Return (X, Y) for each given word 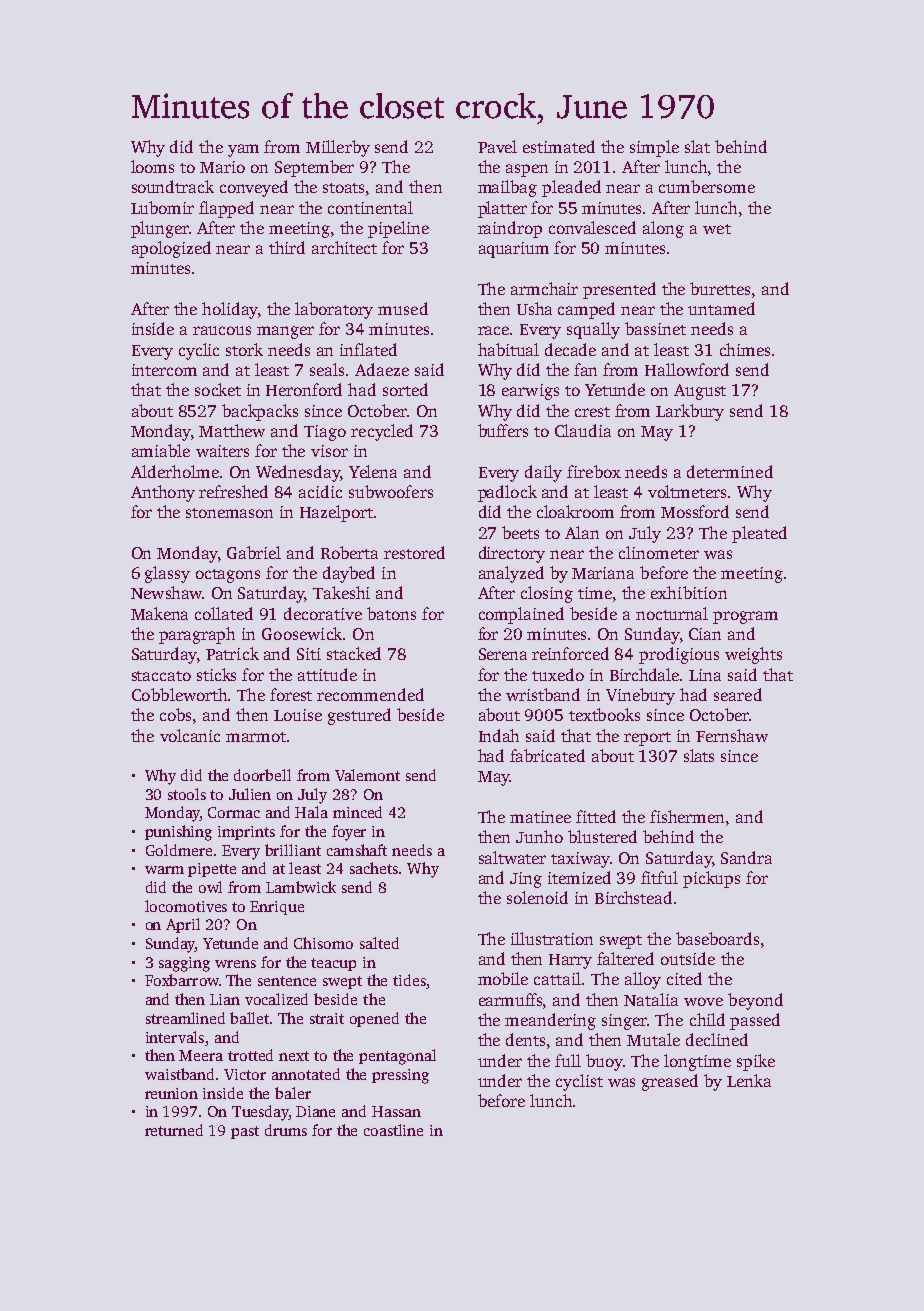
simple (654, 148)
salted (379, 943)
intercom (164, 370)
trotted (250, 1055)
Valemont (367, 775)
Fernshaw (732, 735)
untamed (721, 308)
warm (164, 870)
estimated (559, 146)
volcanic (190, 735)
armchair (544, 288)
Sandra (746, 857)
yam (243, 150)
